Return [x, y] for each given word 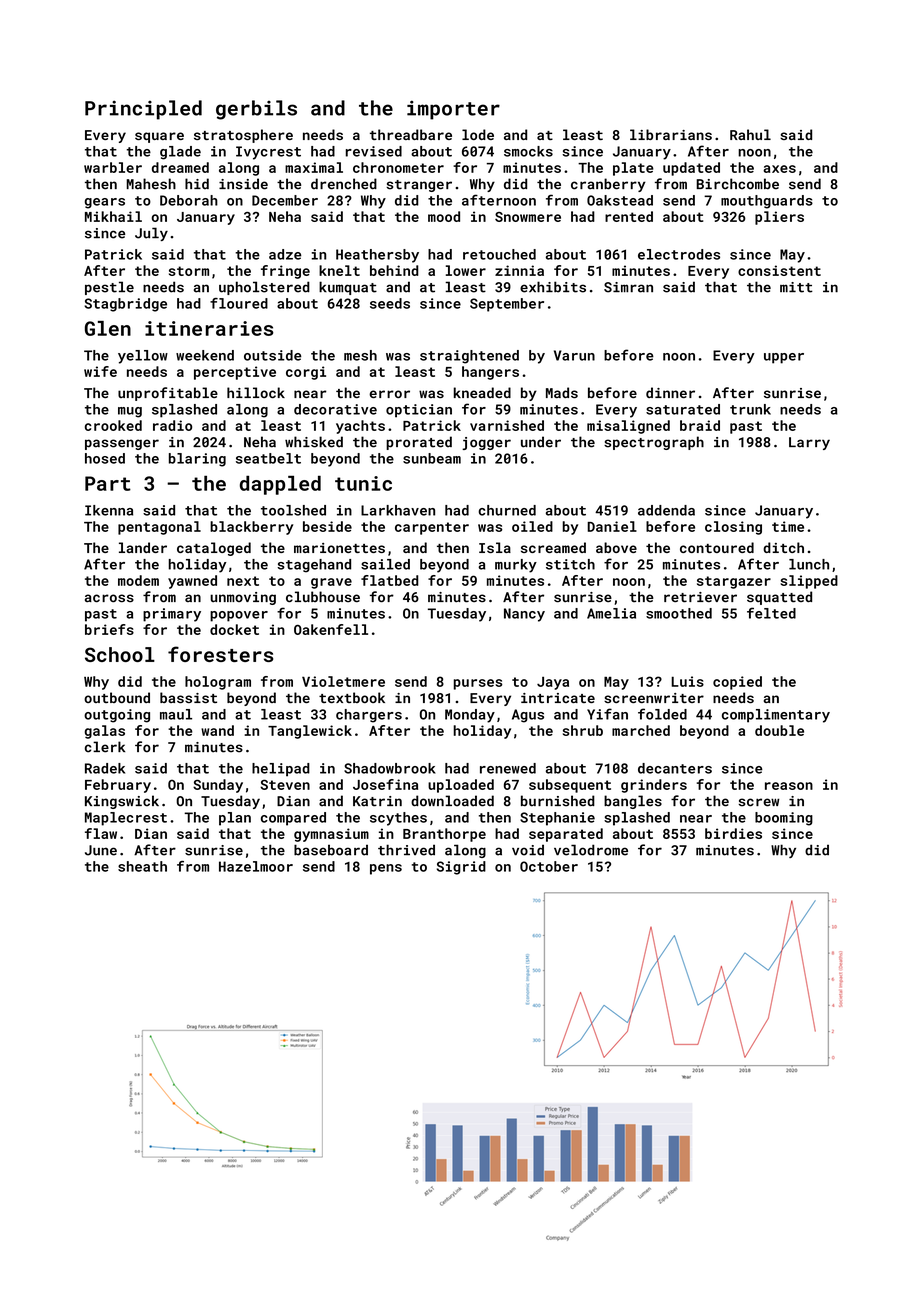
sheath [142, 866]
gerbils [256, 110]
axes [779, 169]
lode [478, 134]
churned [507, 510]
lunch [809, 564]
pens [386, 869]
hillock [256, 392]
